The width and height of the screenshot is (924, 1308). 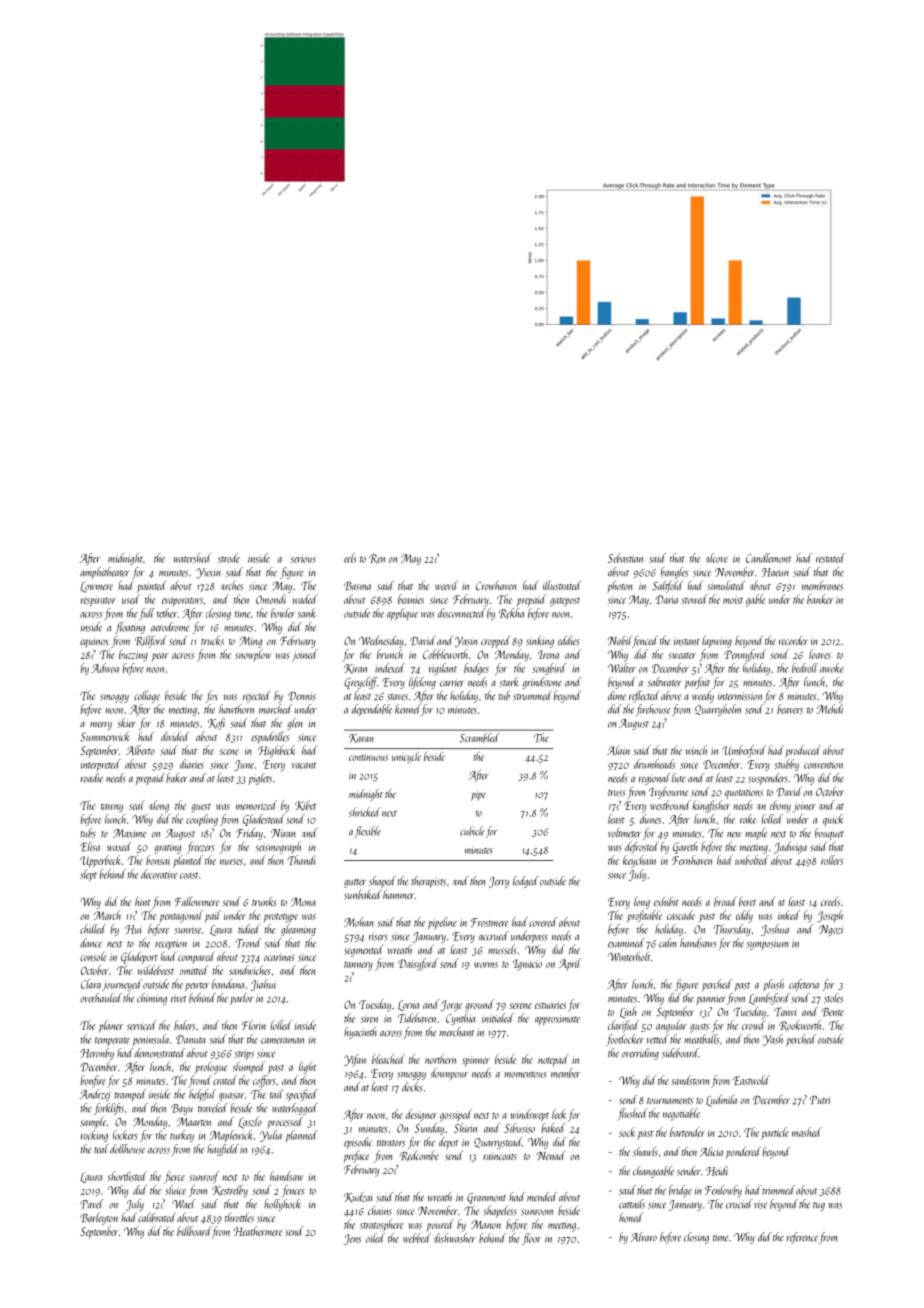 What do you see at coordinates (101, 726) in the screenshot?
I see `merry` at bounding box center [101, 726].
